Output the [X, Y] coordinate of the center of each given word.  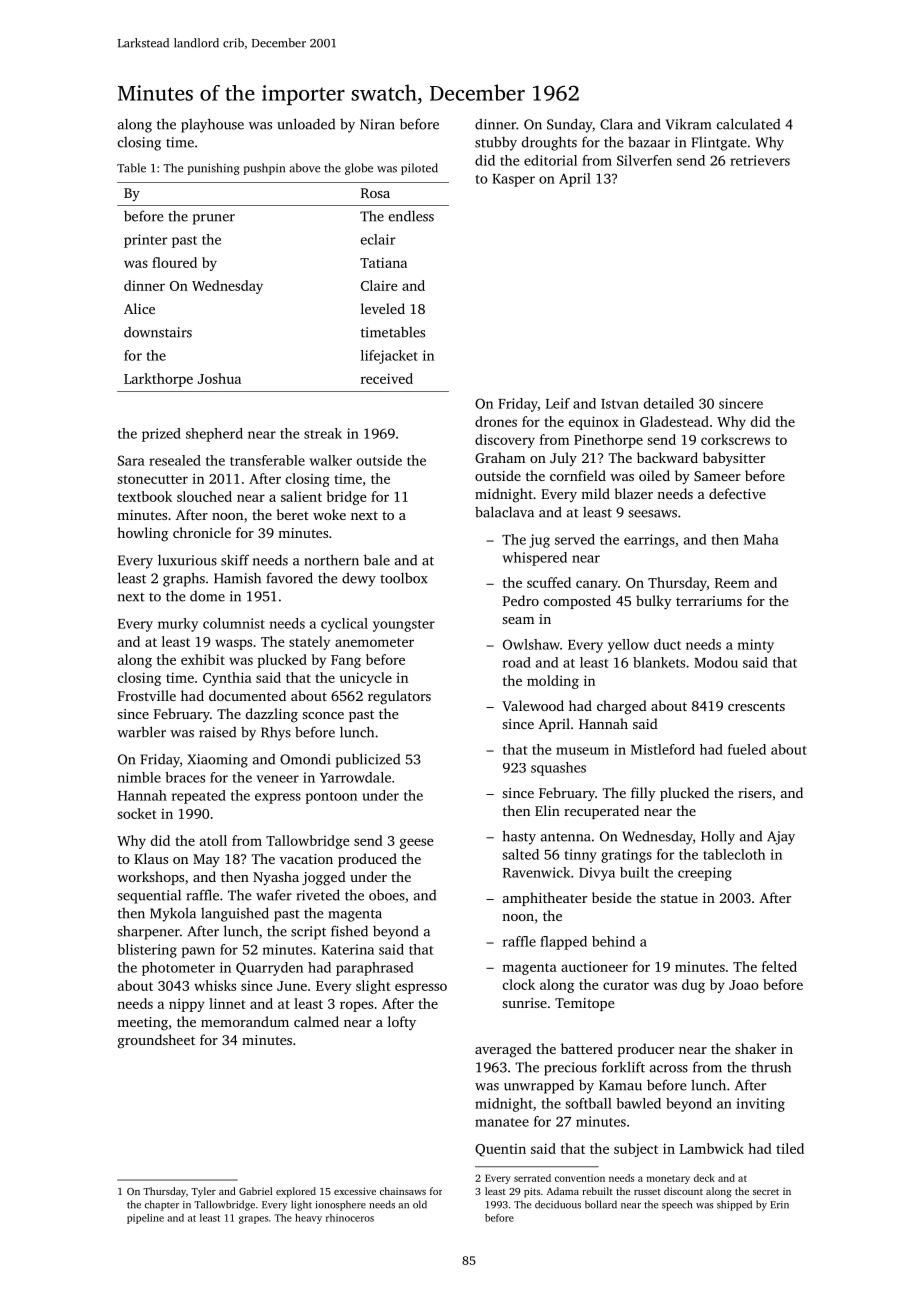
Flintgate [719, 144]
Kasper [513, 180]
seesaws [652, 514]
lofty [402, 1023]
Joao [744, 985]
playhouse [212, 125]
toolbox [404, 578]
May [206, 860]
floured [174, 262]
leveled [383, 308]
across [669, 1069]
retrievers [760, 160]
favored [290, 578]
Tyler [203, 1192]
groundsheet [156, 1041]
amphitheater [545, 899]
